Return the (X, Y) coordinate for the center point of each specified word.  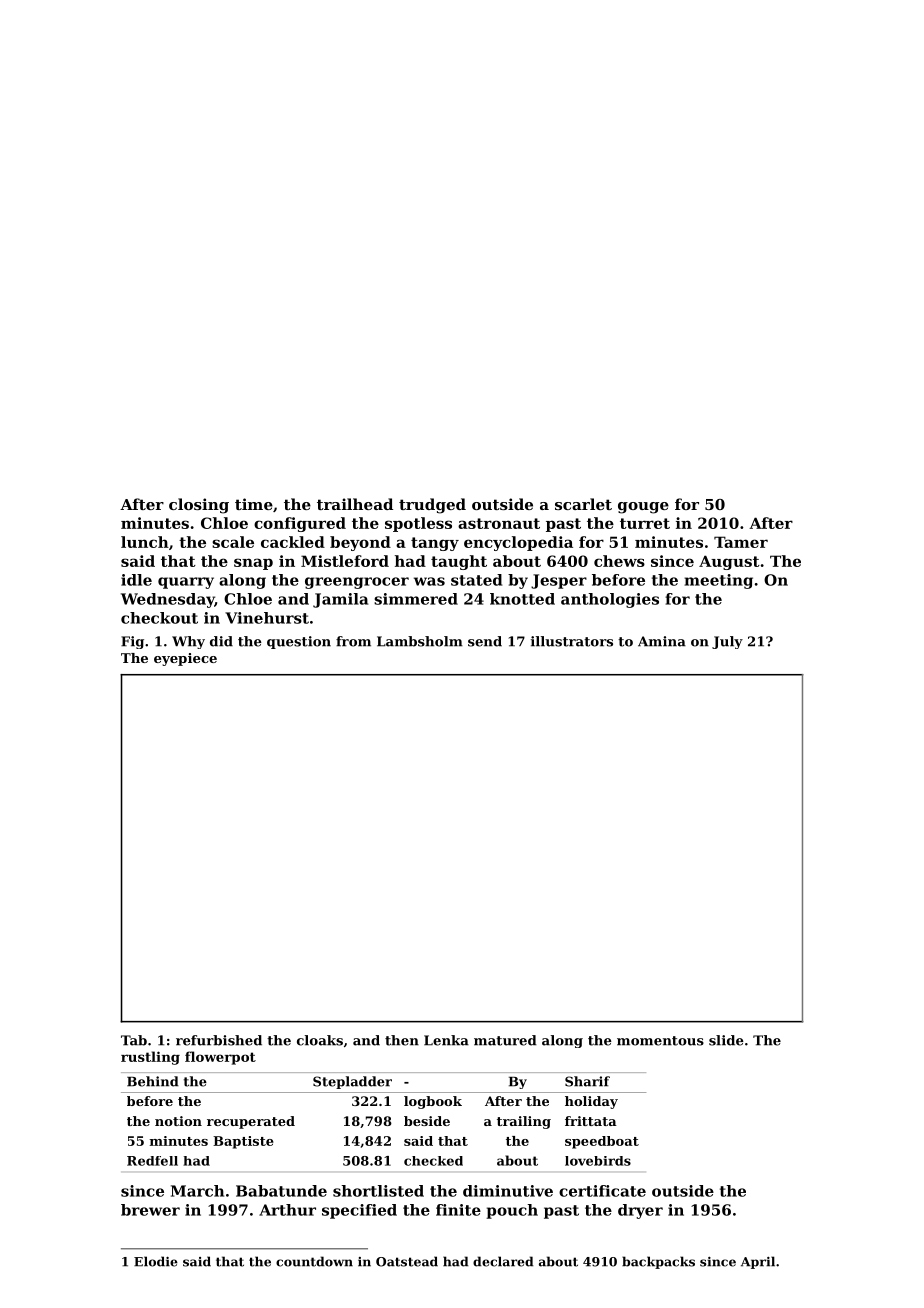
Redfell (152, 1161)
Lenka (446, 1040)
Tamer (741, 542)
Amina (662, 641)
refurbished (219, 1040)
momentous (660, 1041)
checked (433, 1161)
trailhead (355, 504)
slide (726, 1040)
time (254, 504)
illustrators (572, 641)
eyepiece (185, 659)
